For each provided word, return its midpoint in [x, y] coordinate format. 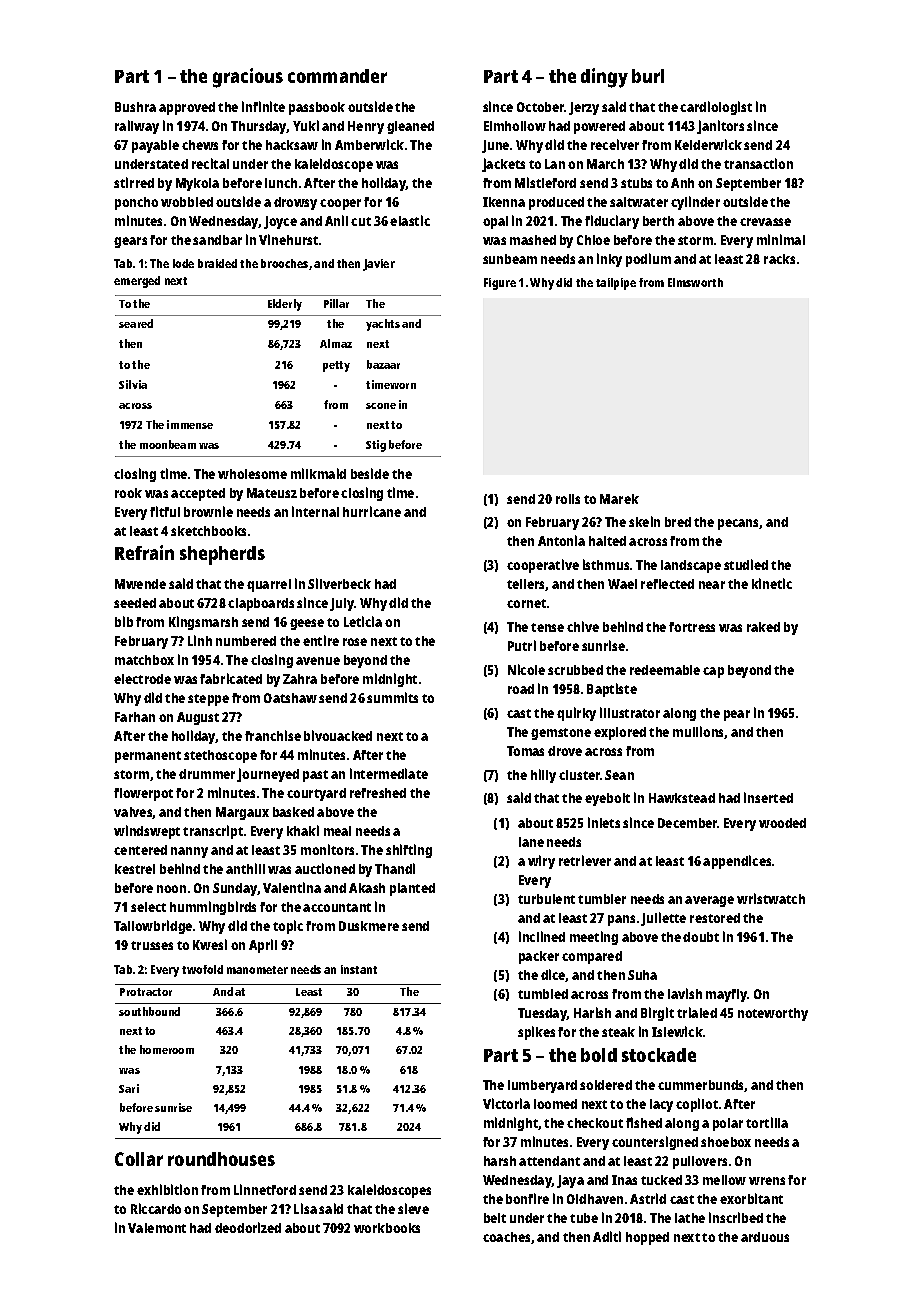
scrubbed [575, 670]
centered [140, 850]
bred [678, 522]
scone [381, 406]
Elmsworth [695, 282]
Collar [139, 1159]
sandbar [217, 240]
